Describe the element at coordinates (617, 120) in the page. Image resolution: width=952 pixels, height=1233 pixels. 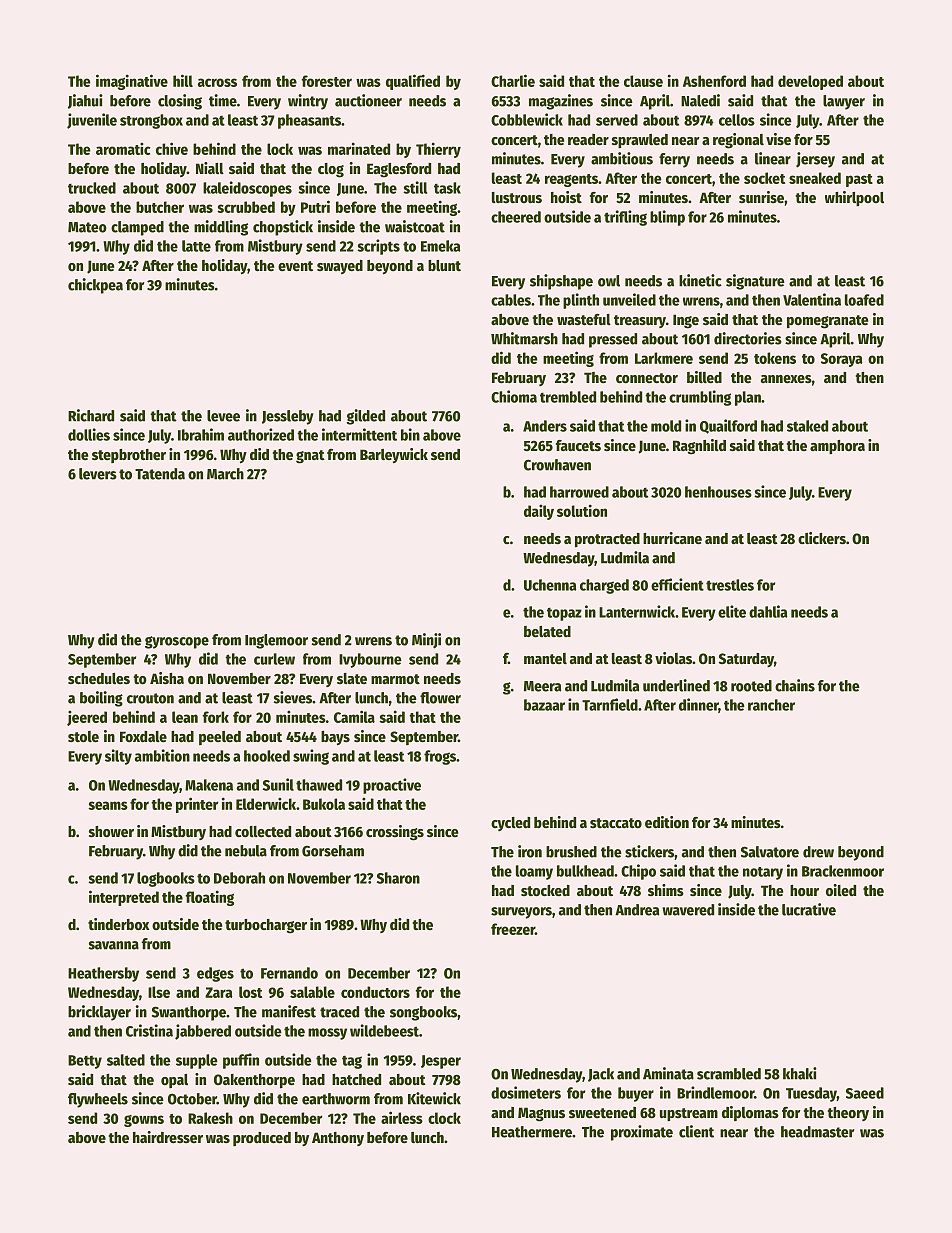
I see `served` at that location.
